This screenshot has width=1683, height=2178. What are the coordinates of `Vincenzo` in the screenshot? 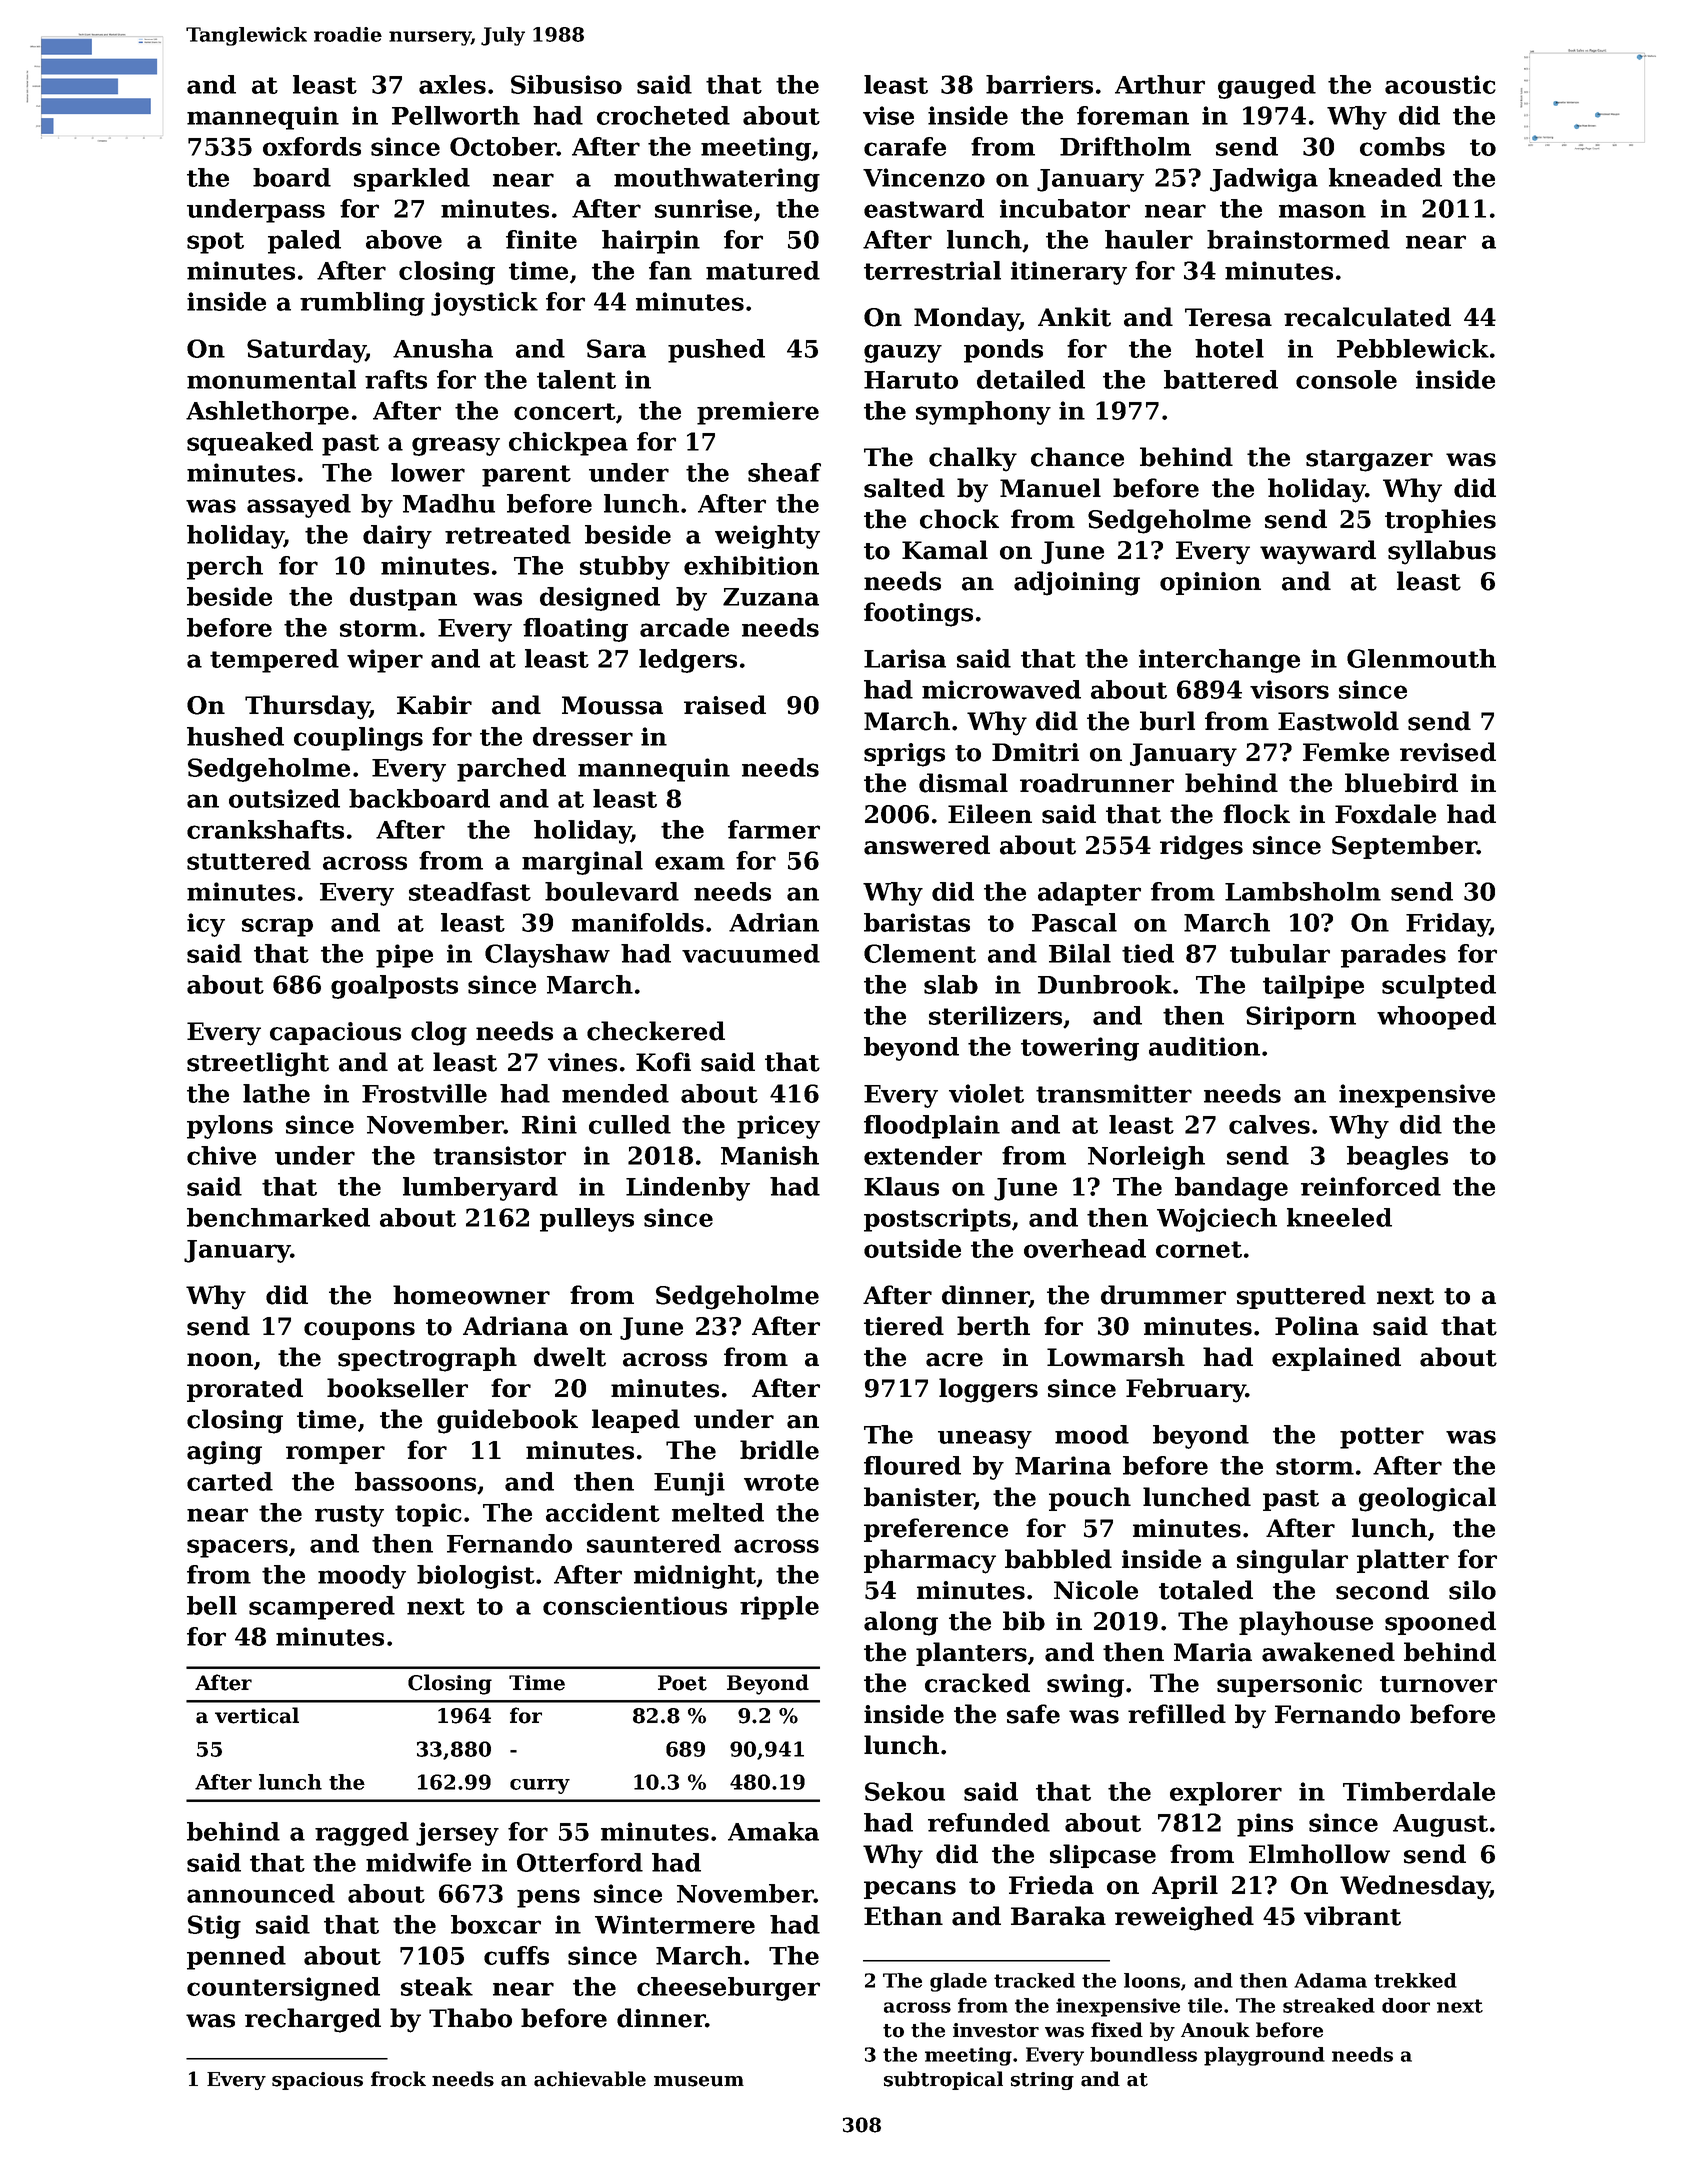 It's located at (924, 177).
